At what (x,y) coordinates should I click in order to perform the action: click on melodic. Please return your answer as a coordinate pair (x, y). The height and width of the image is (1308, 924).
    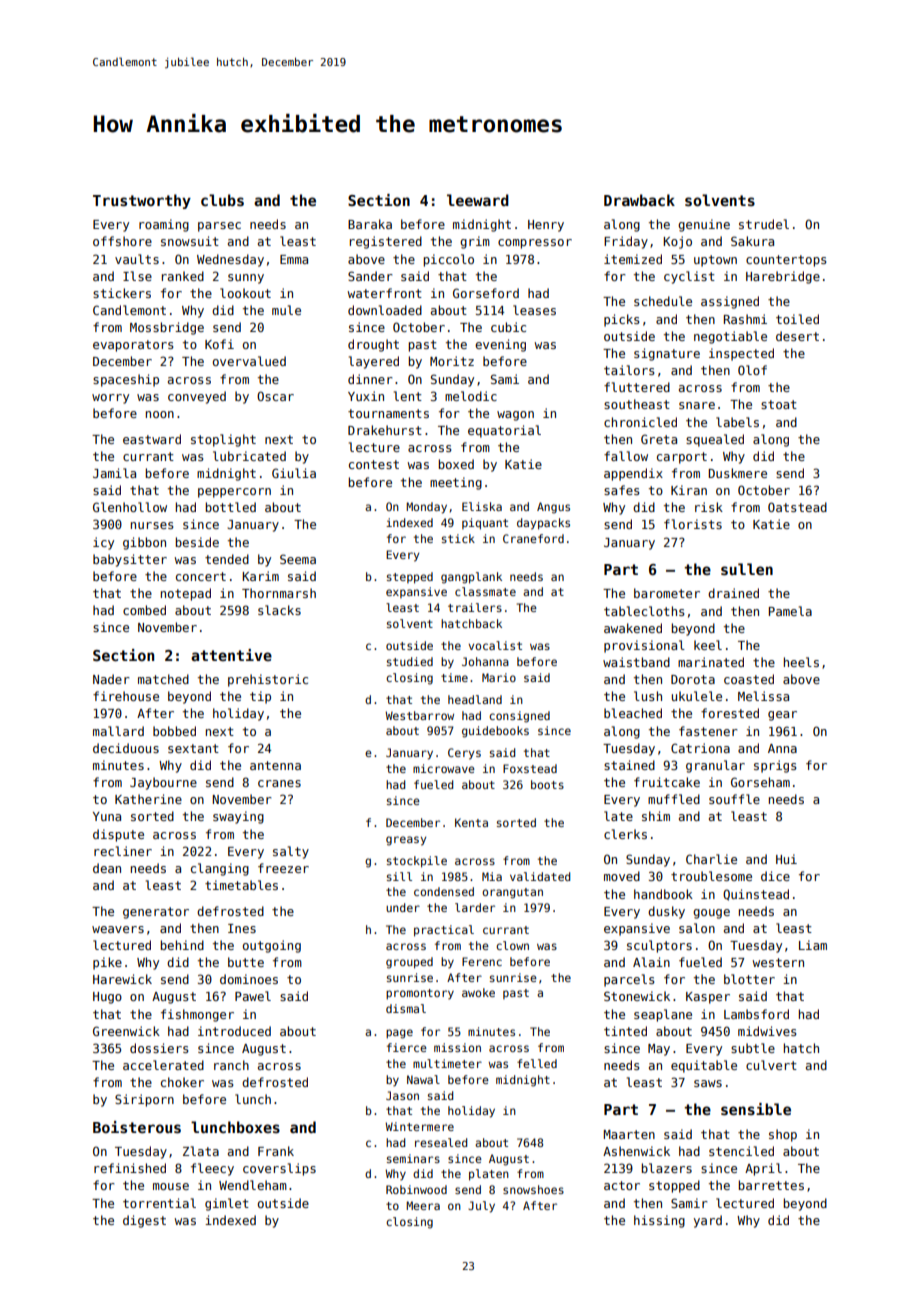
    Looking at the image, I should click on (471, 396).
